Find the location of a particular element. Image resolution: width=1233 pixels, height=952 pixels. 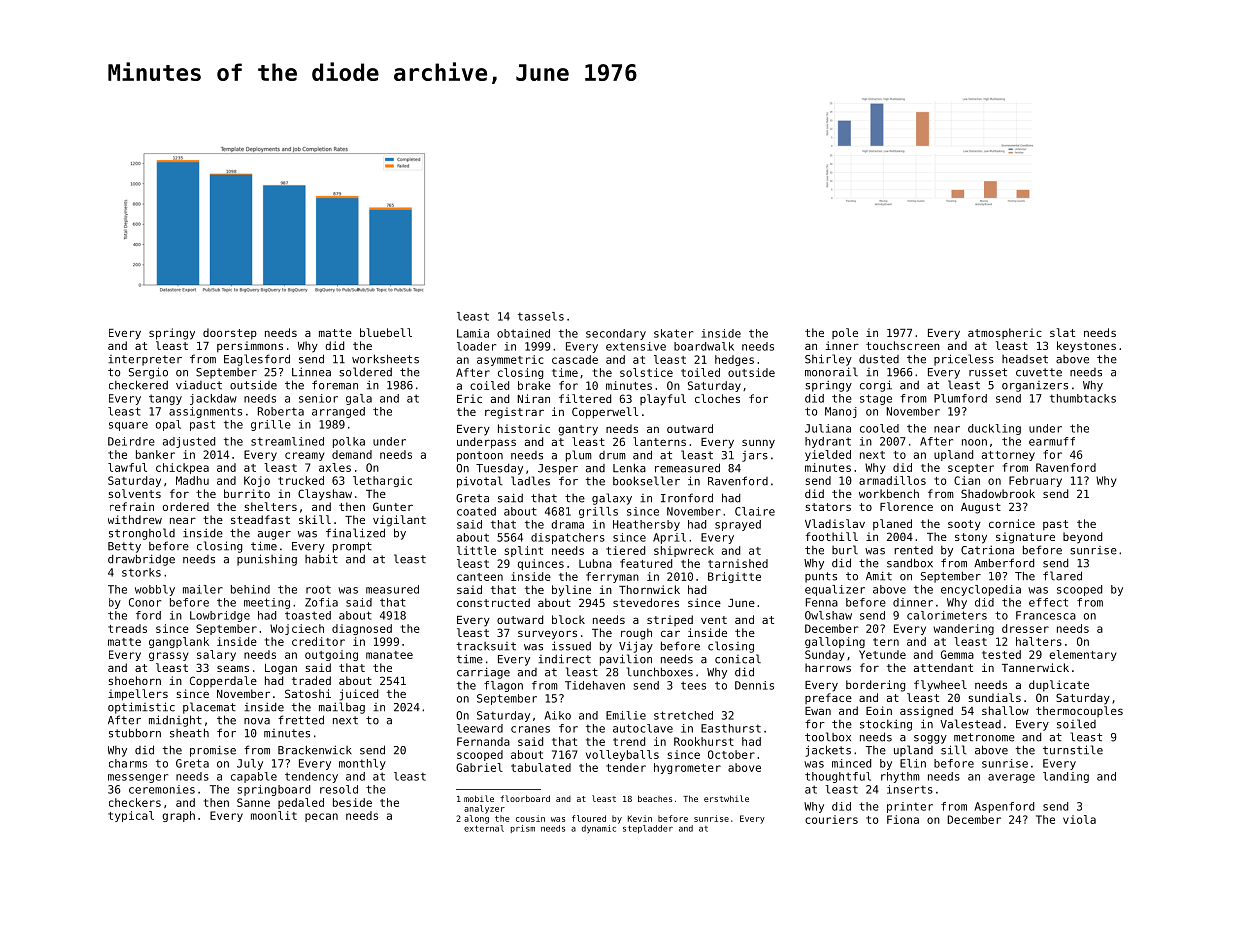

tarnished is located at coordinates (738, 563).
